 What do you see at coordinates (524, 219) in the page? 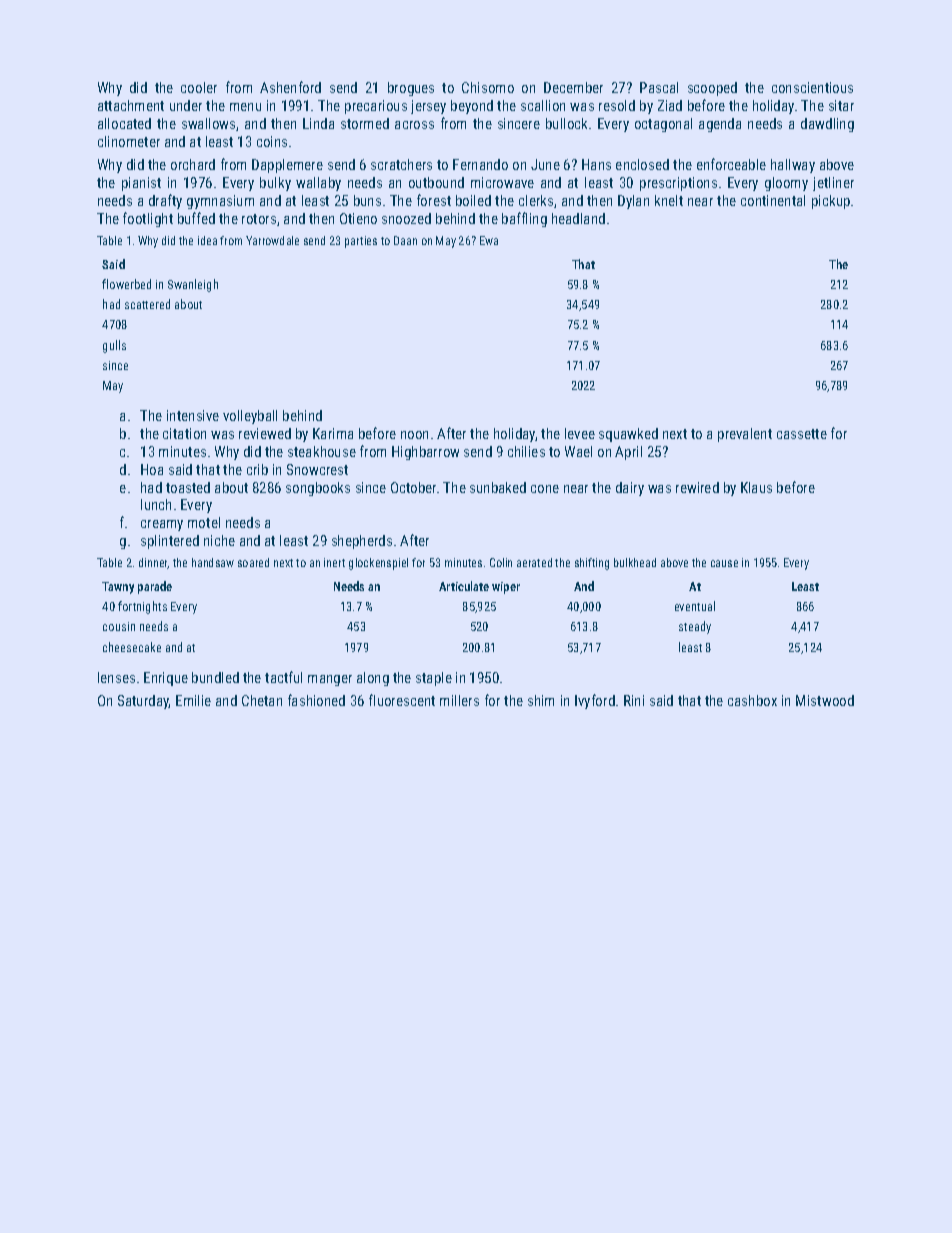
I see `baffling` at bounding box center [524, 219].
